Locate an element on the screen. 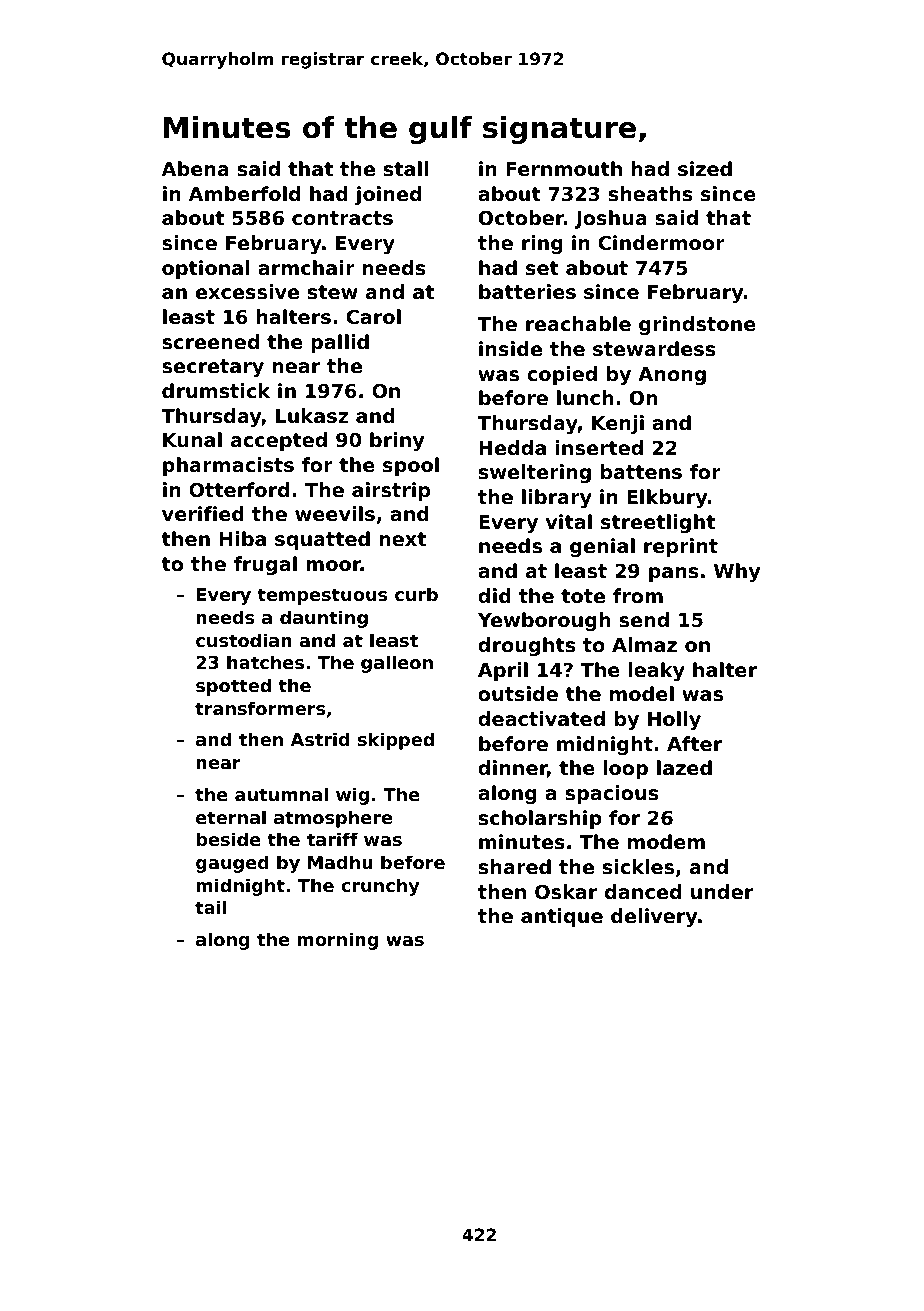 This screenshot has height=1311, width=924. excessive is located at coordinates (247, 291).
